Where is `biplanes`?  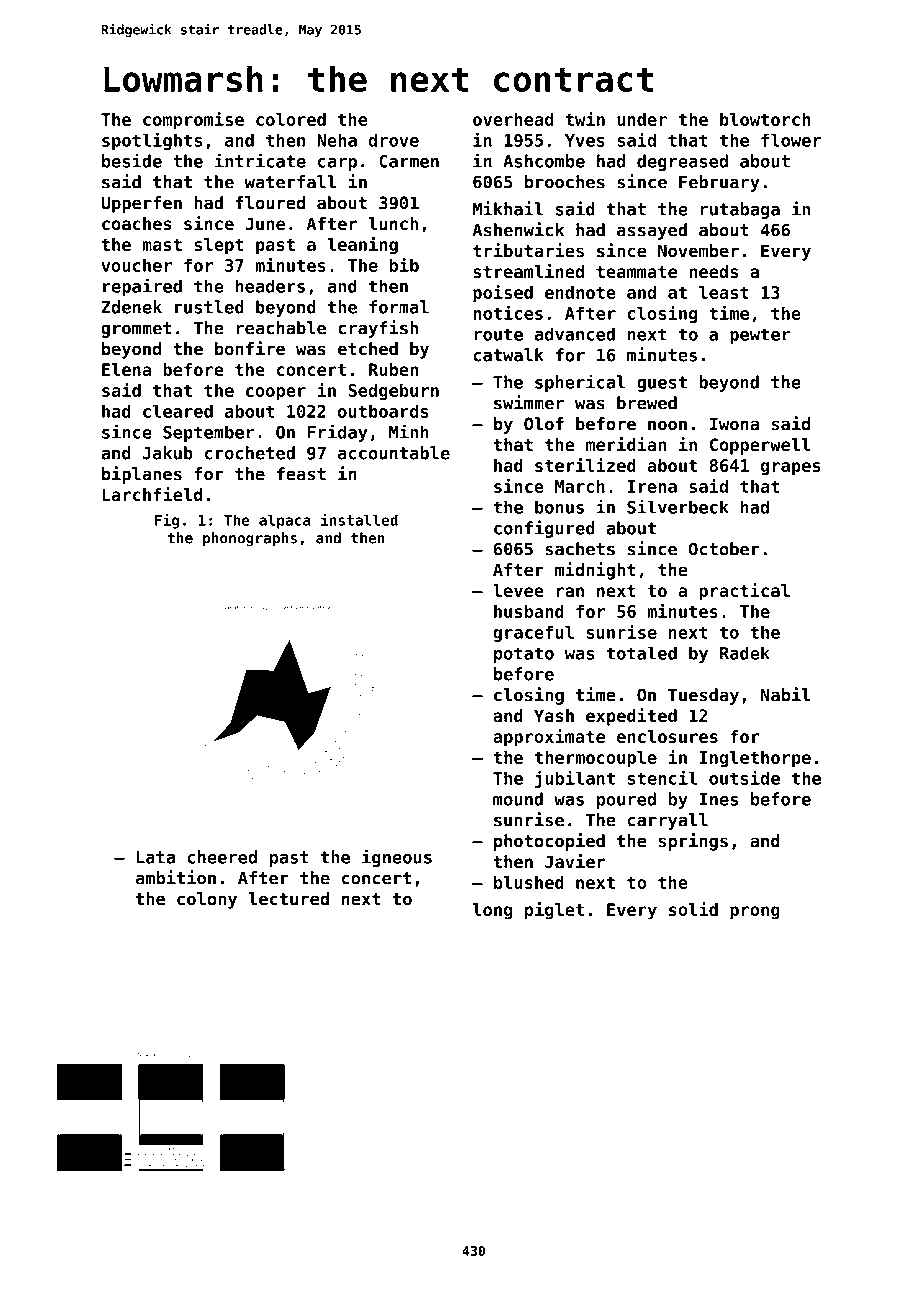 biplanes is located at coordinates (142, 475).
